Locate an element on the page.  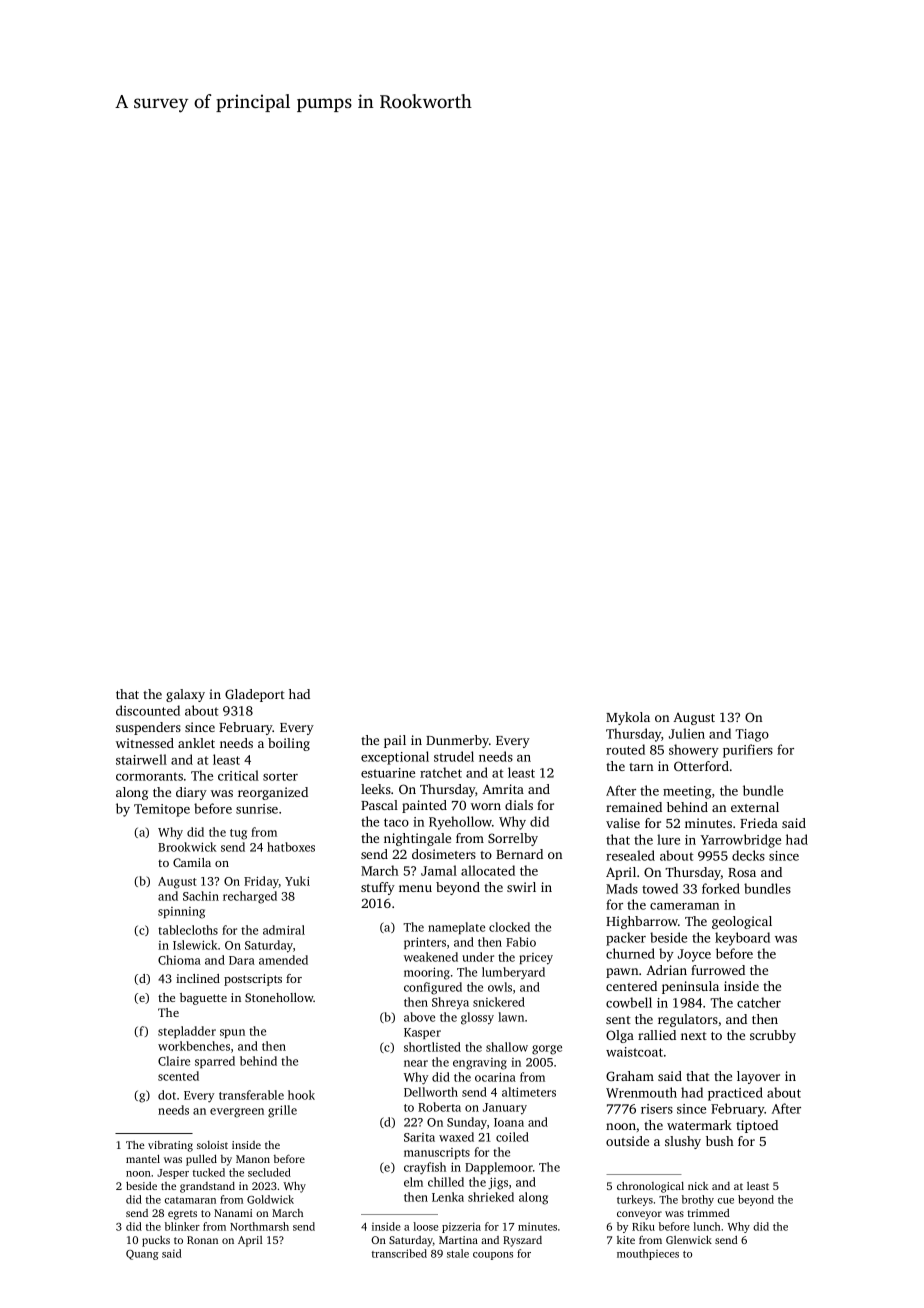
cue is located at coordinates (726, 1201).
